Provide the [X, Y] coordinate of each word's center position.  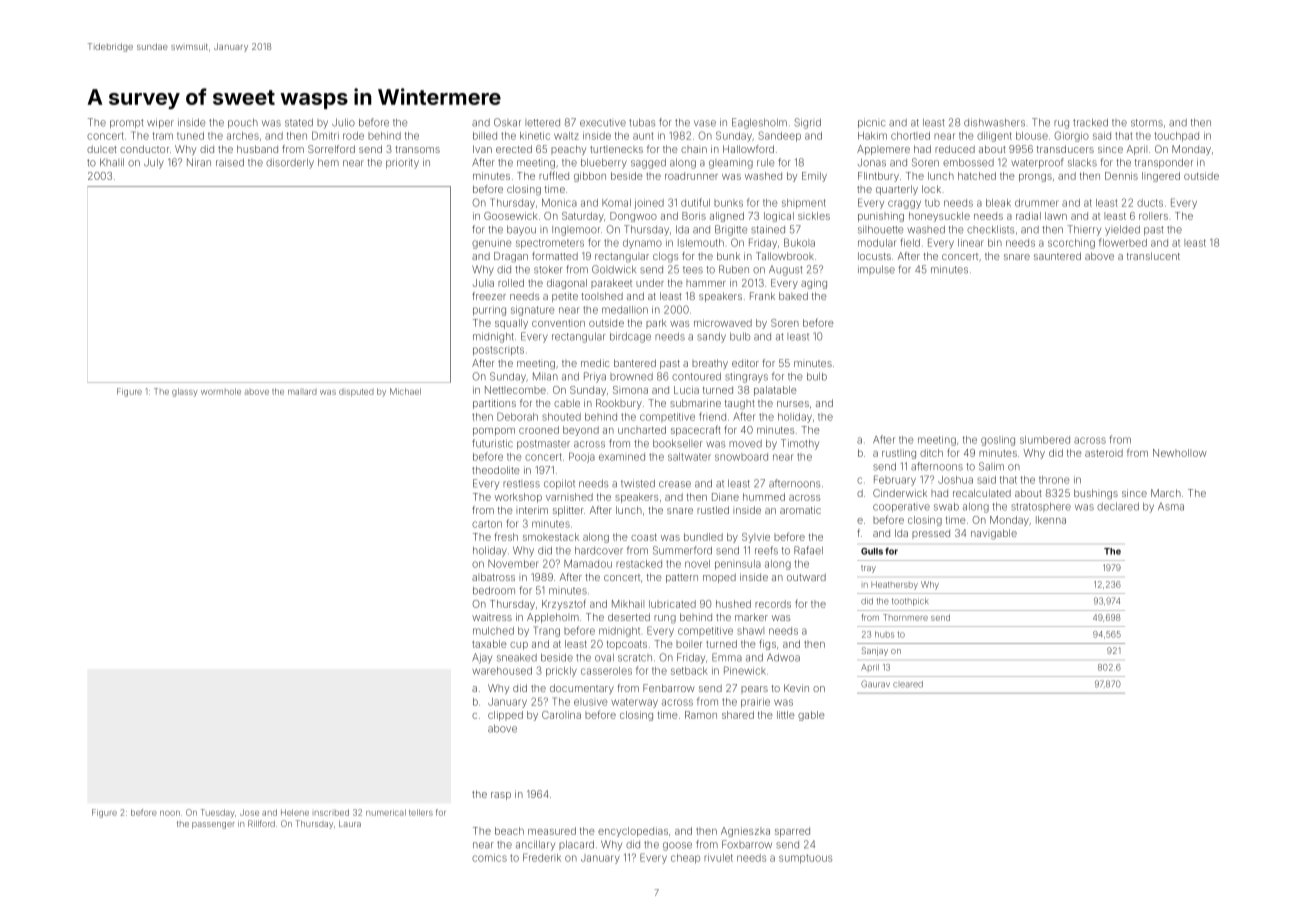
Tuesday [218, 813]
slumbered [1045, 440]
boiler [689, 644]
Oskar [507, 122]
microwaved [723, 323]
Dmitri [325, 135]
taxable [489, 644]
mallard [302, 392]
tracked [1090, 122]
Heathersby [894, 585]
